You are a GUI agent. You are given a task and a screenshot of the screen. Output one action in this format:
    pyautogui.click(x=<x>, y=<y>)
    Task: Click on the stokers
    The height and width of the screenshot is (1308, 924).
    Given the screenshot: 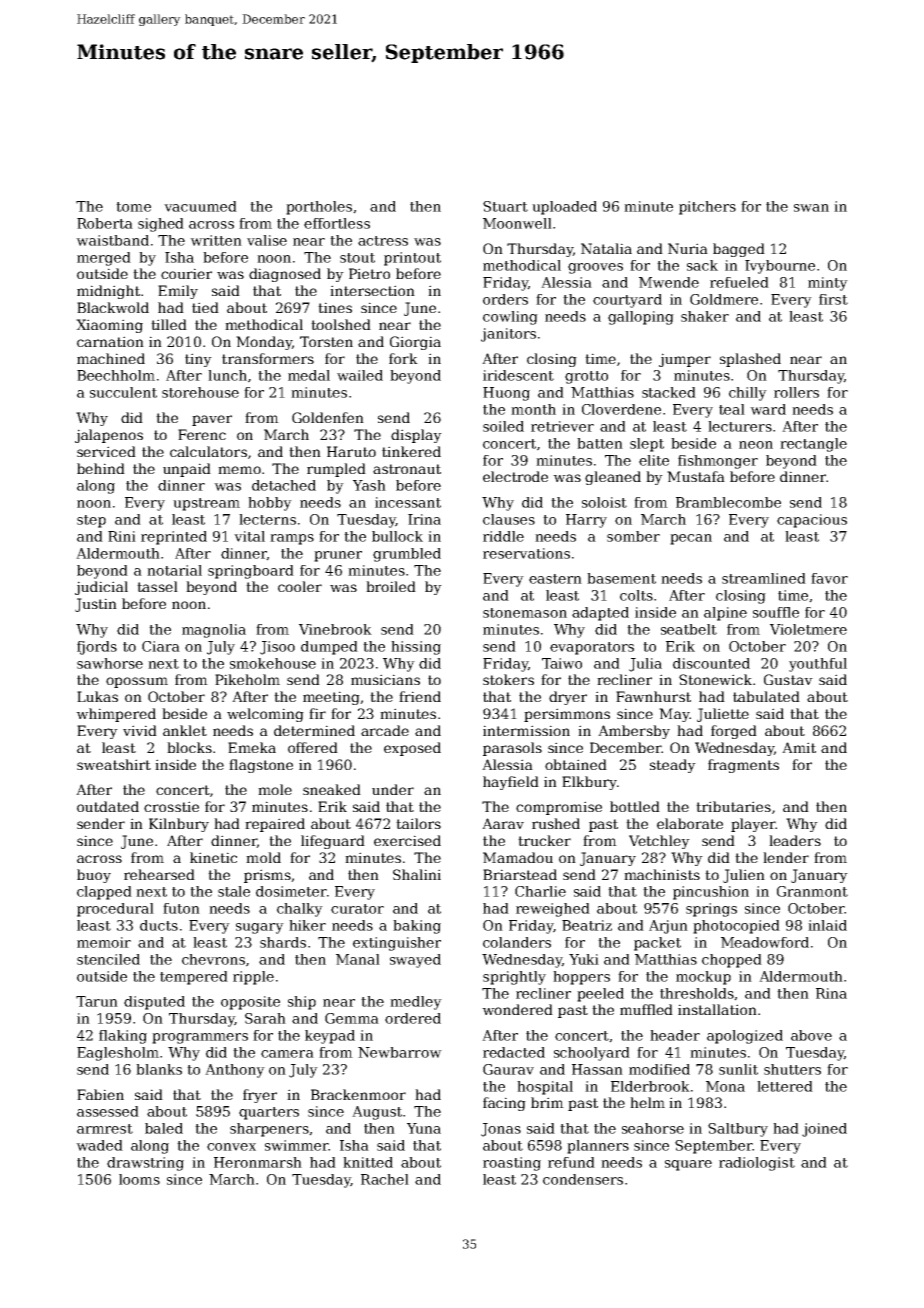 What is the action you would take?
    pyautogui.click(x=508, y=679)
